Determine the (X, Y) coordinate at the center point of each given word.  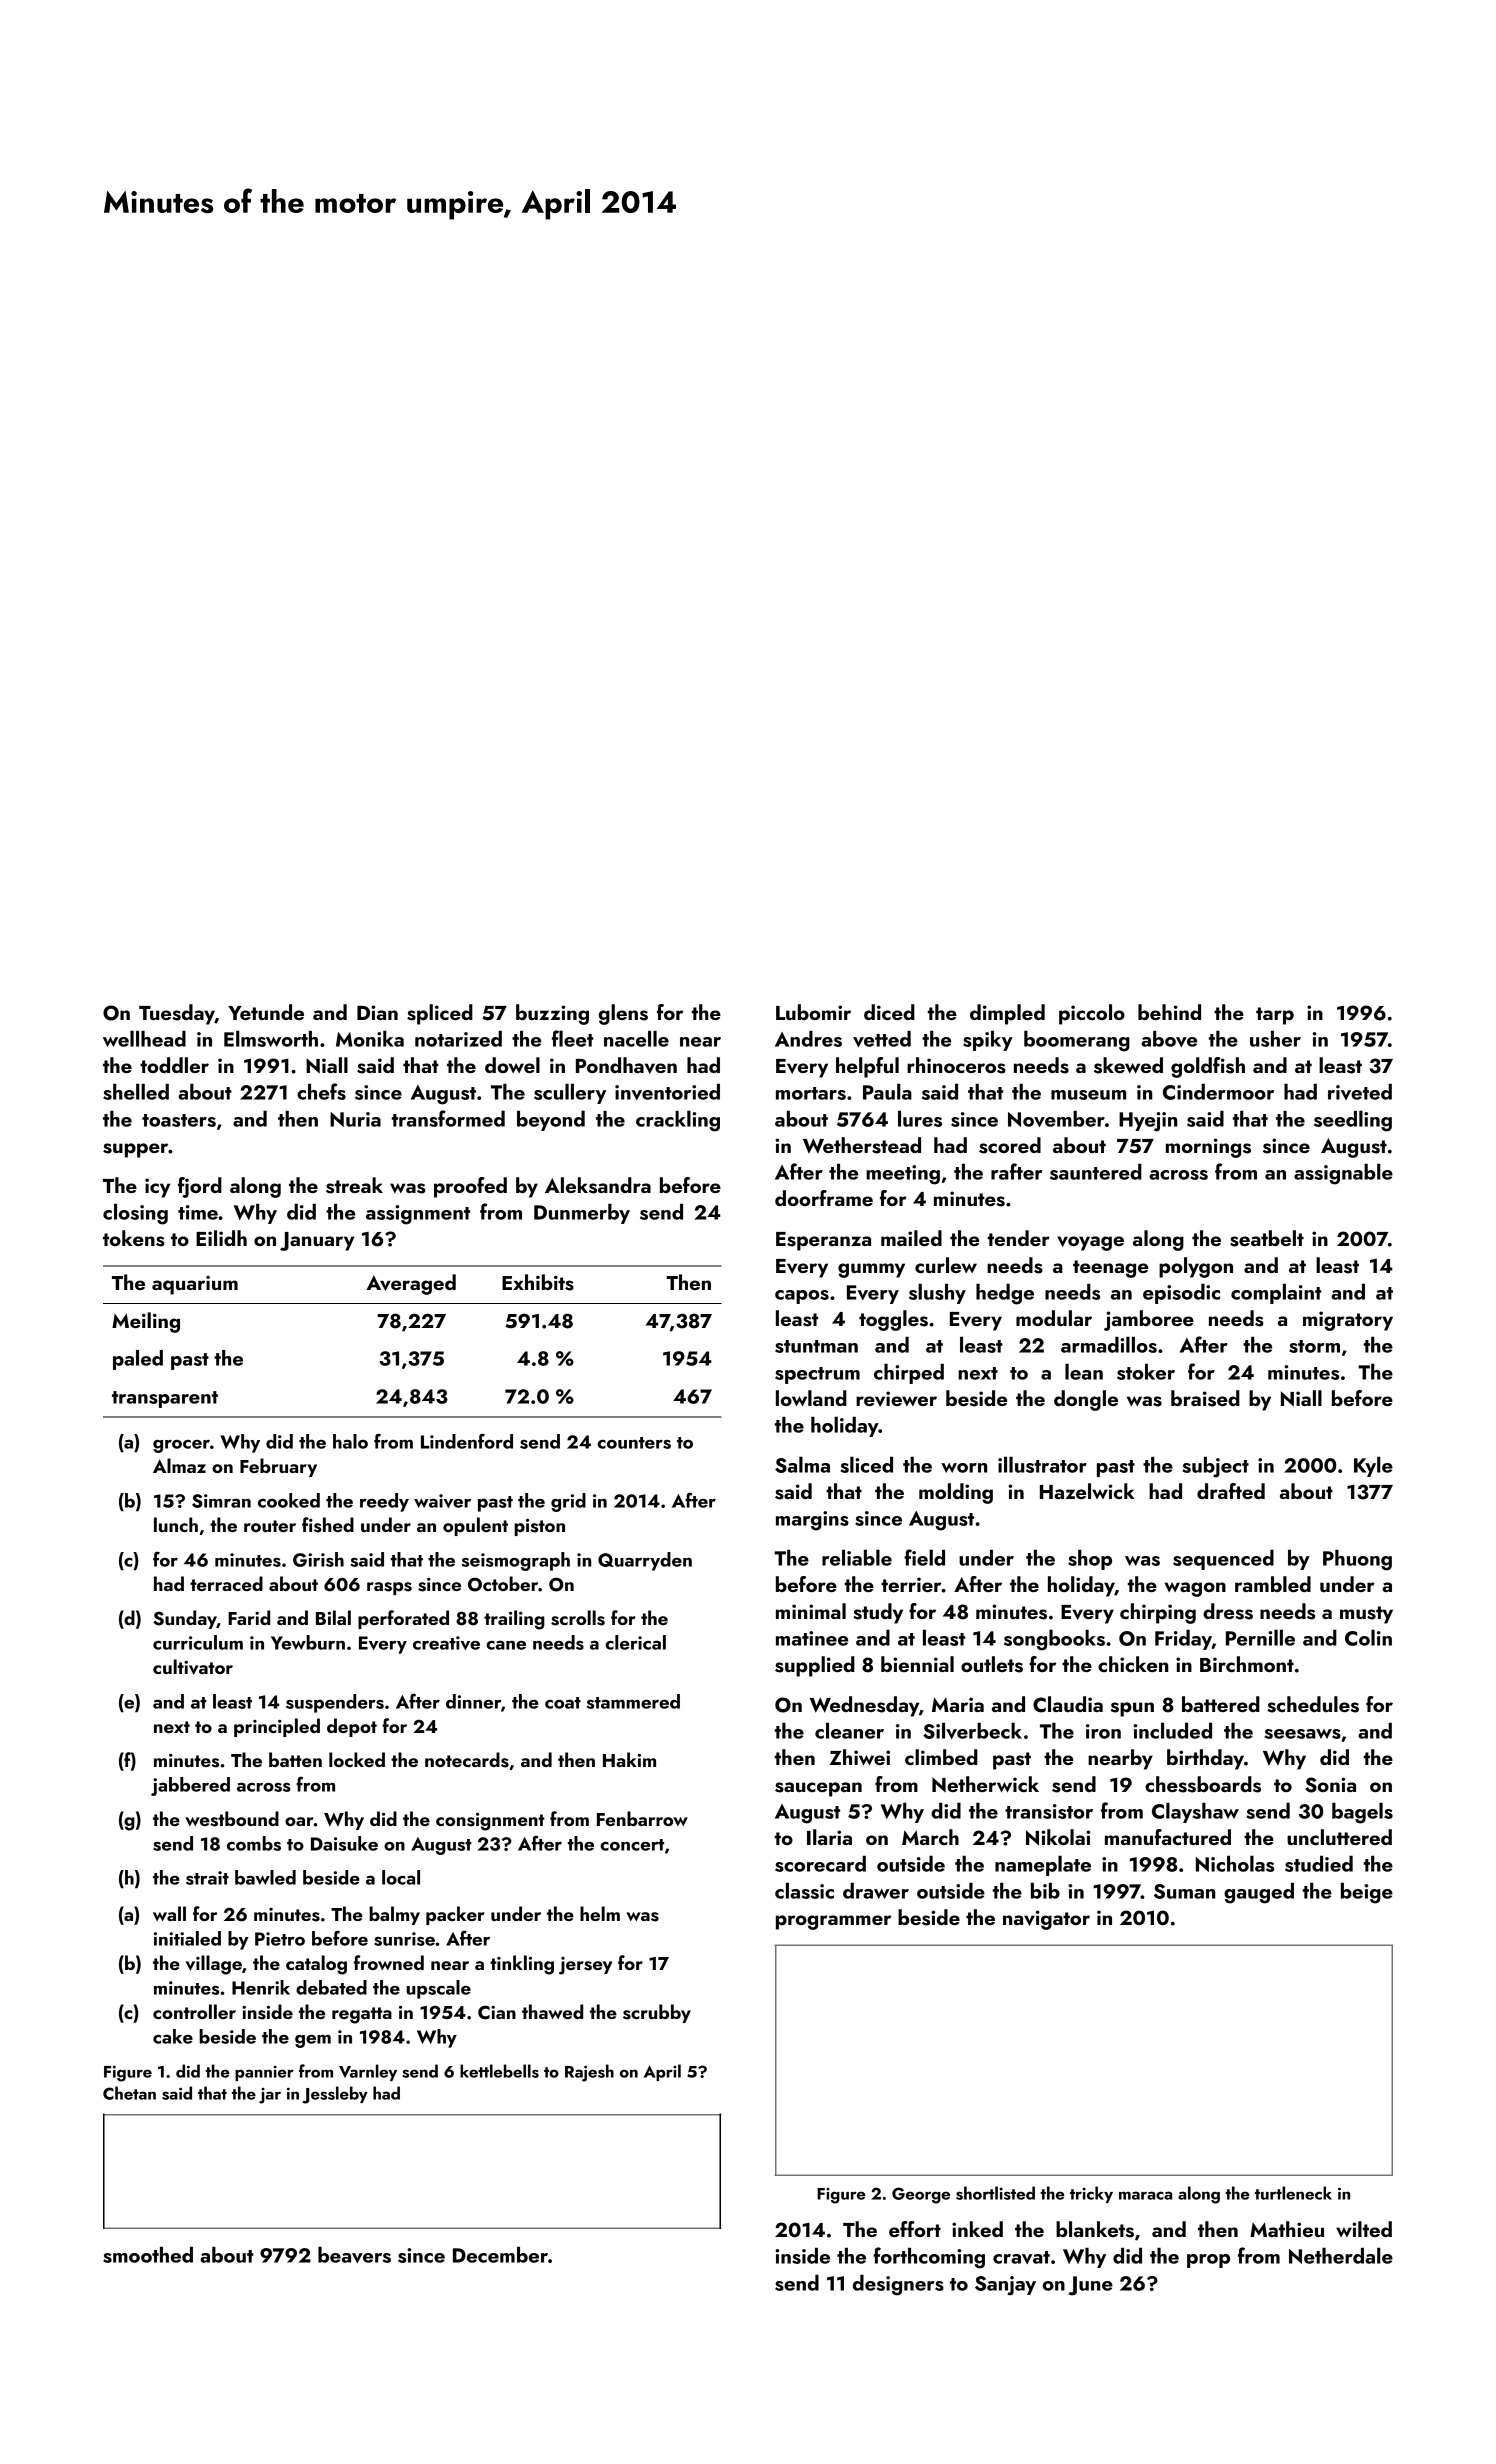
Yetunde (266, 1012)
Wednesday (864, 1706)
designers (898, 2285)
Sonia (1330, 1785)
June (1091, 2286)
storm (1314, 1346)
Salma (802, 1465)
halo (350, 1441)
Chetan (129, 2093)
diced (889, 1012)
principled (277, 1727)
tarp (1275, 1016)
